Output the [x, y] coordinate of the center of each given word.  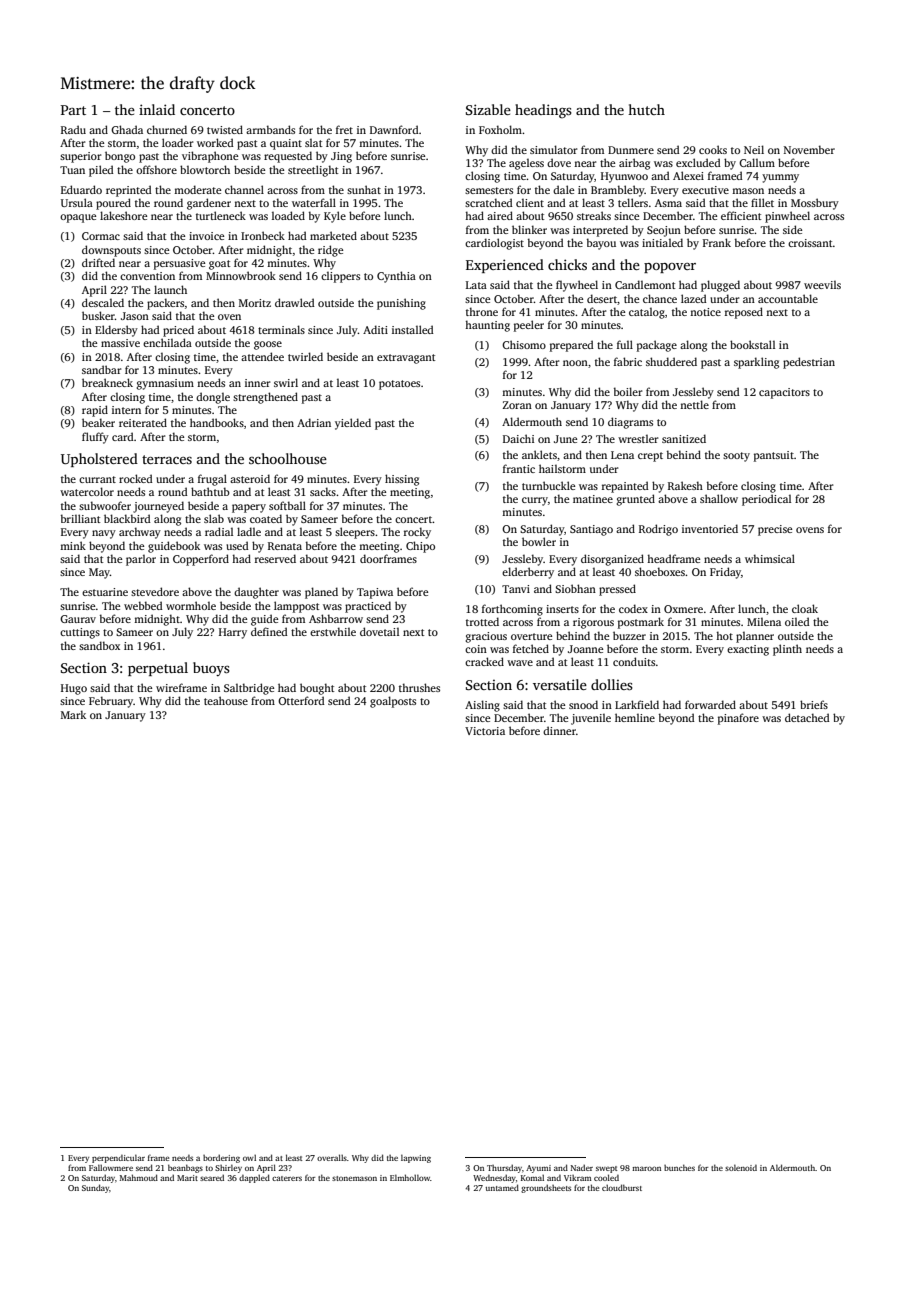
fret [344, 129]
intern [126, 410]
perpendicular [118, 1158]
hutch [646, 109]
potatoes [399, 385]
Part [73, 110]
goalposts [393, 702]
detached [807, 717]
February [111, 702]
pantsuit [774, 456]
